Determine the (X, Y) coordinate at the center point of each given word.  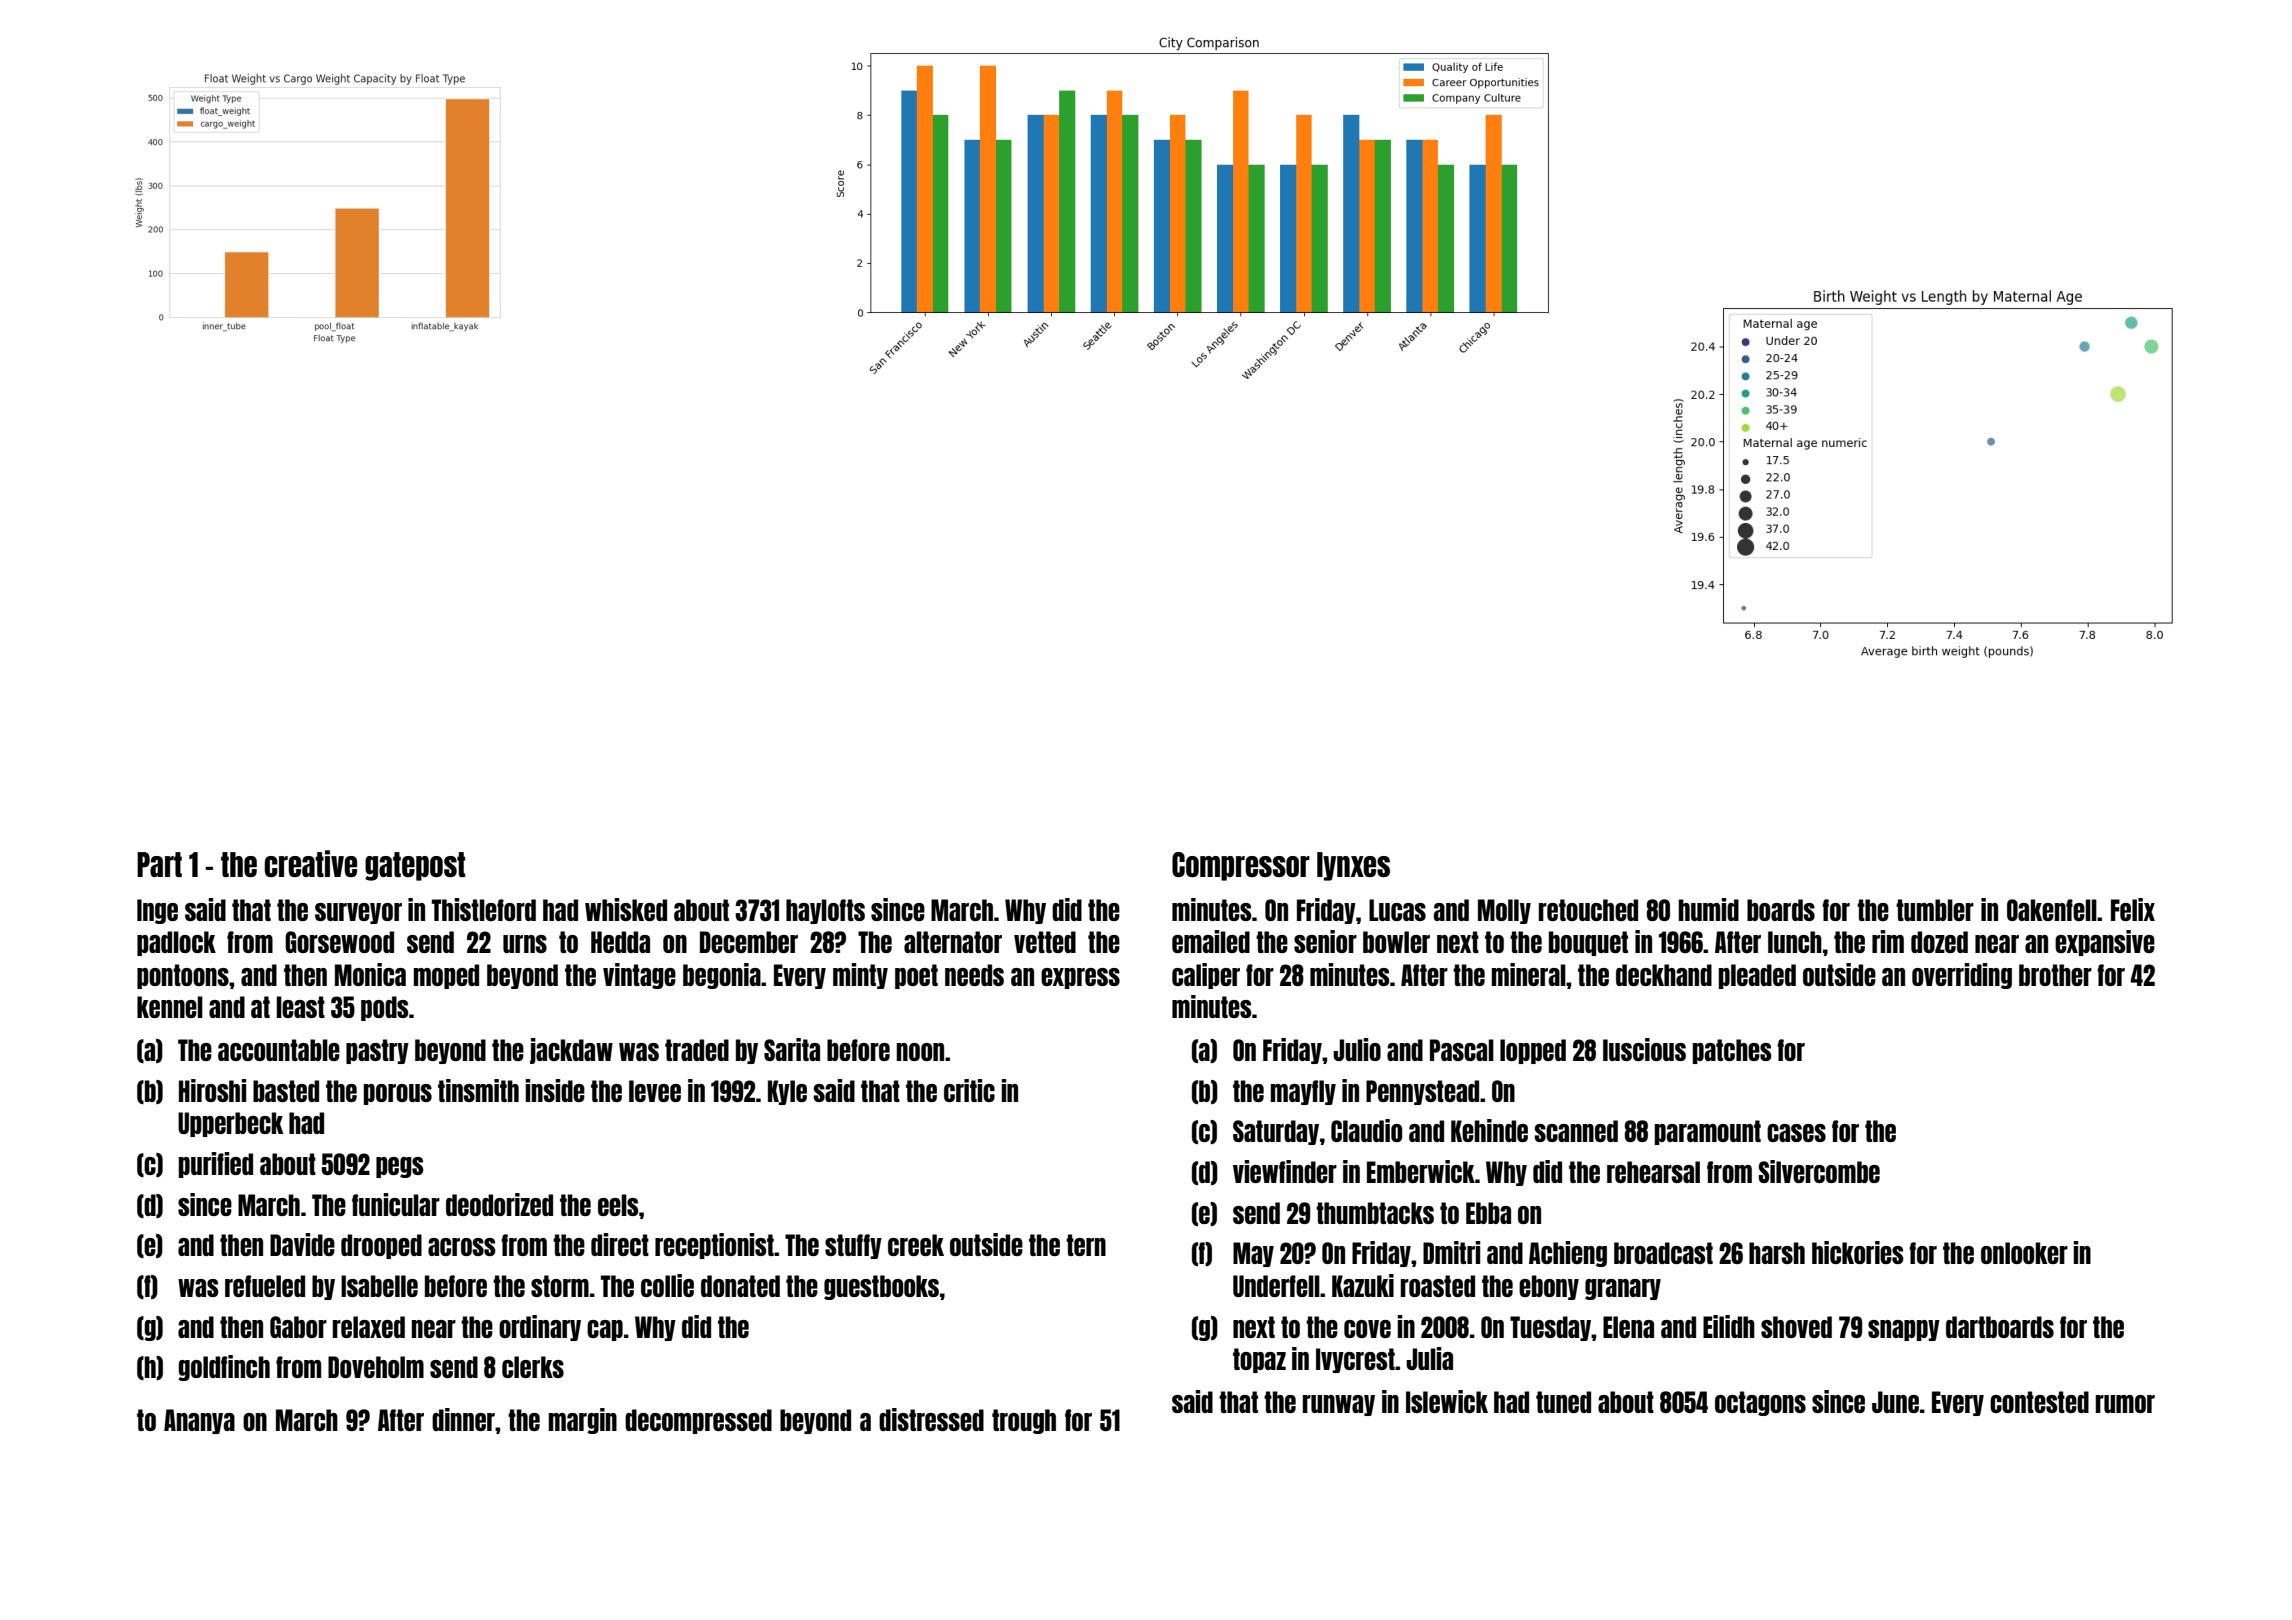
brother (2055, 975)
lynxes (1353, 866)
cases (1796, 1133)
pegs (399, 1167)
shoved (1796, 1327)
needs (974, 975)
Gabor (298, 1327)
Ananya (199, 1421)
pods (384, 1008)
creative (310, 863)
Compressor (1241, 866)
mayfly (1303, 1092)
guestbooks (881, 1287)
